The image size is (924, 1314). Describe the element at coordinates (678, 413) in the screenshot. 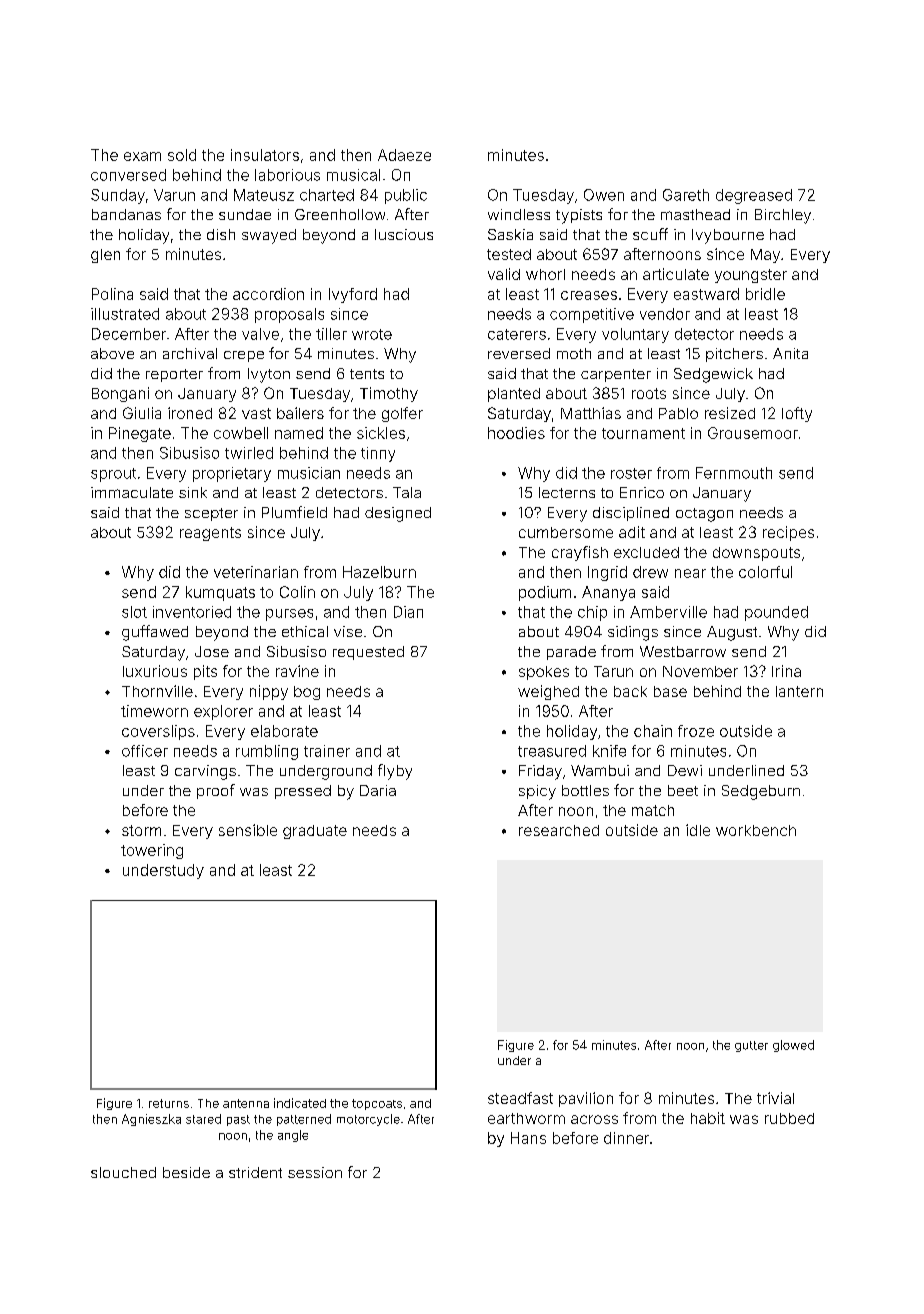

I see `Pablo` at that location.
